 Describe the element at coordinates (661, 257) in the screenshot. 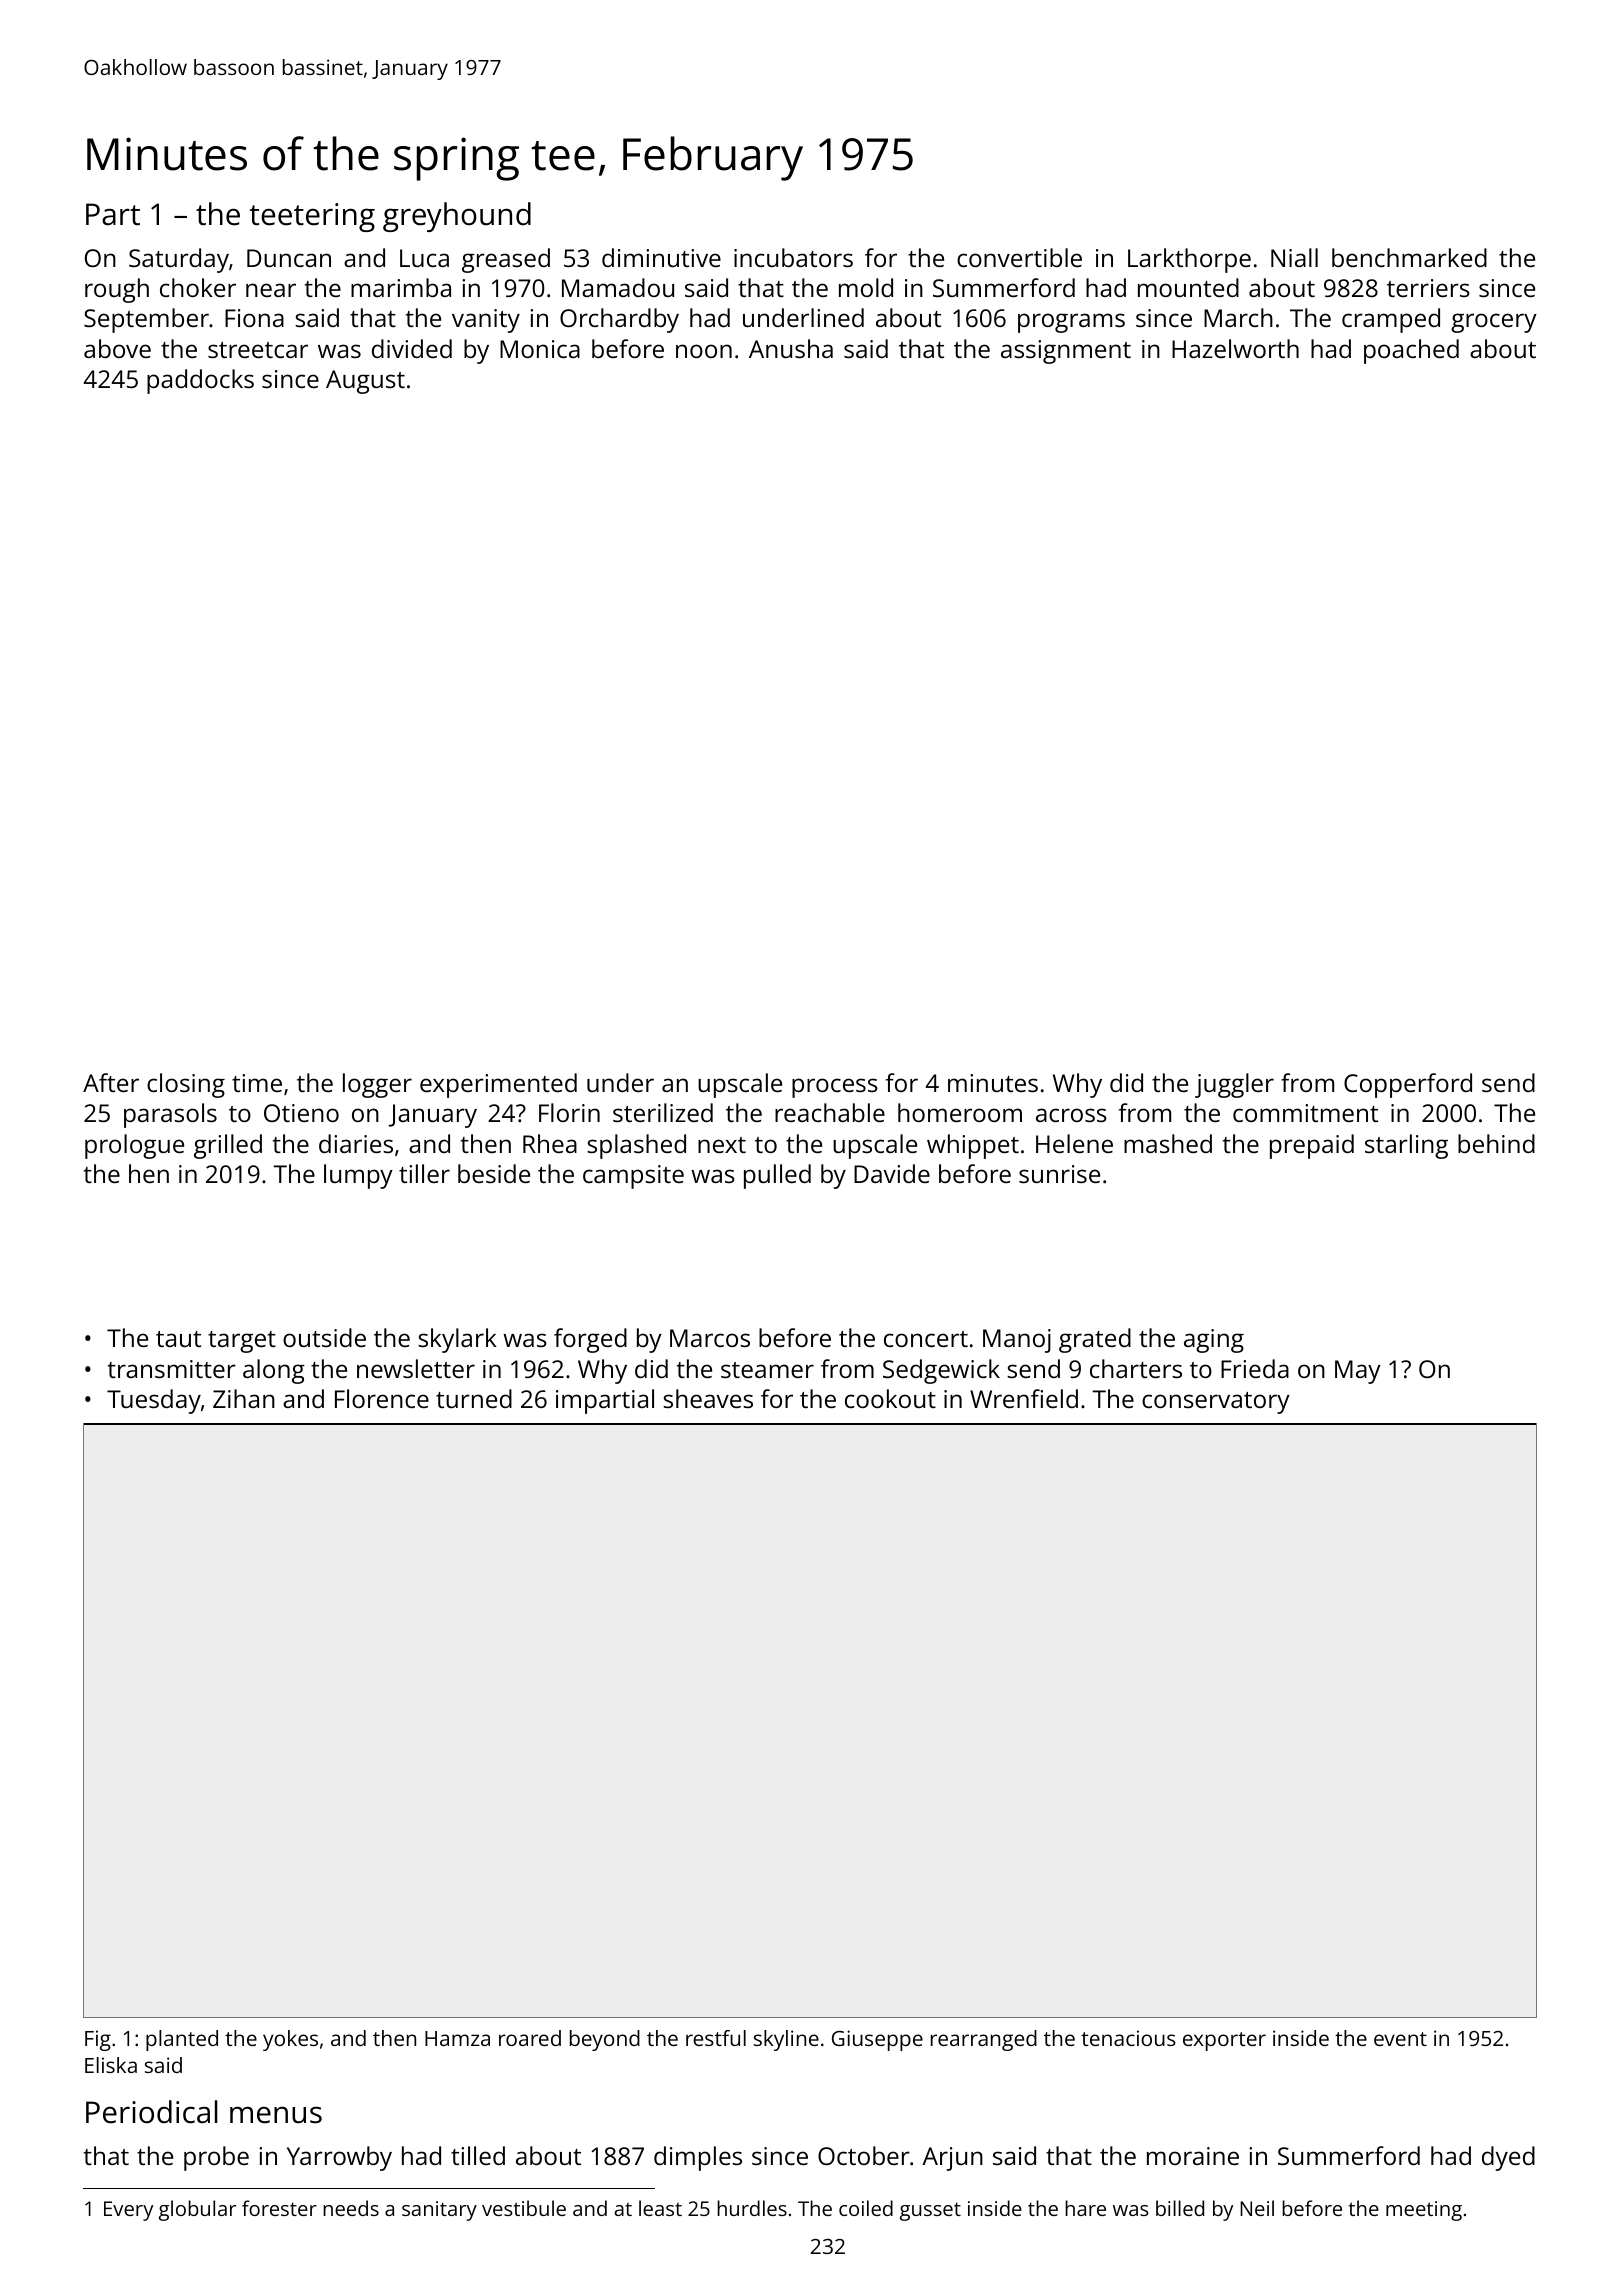

I see `diminutive` at that location.
